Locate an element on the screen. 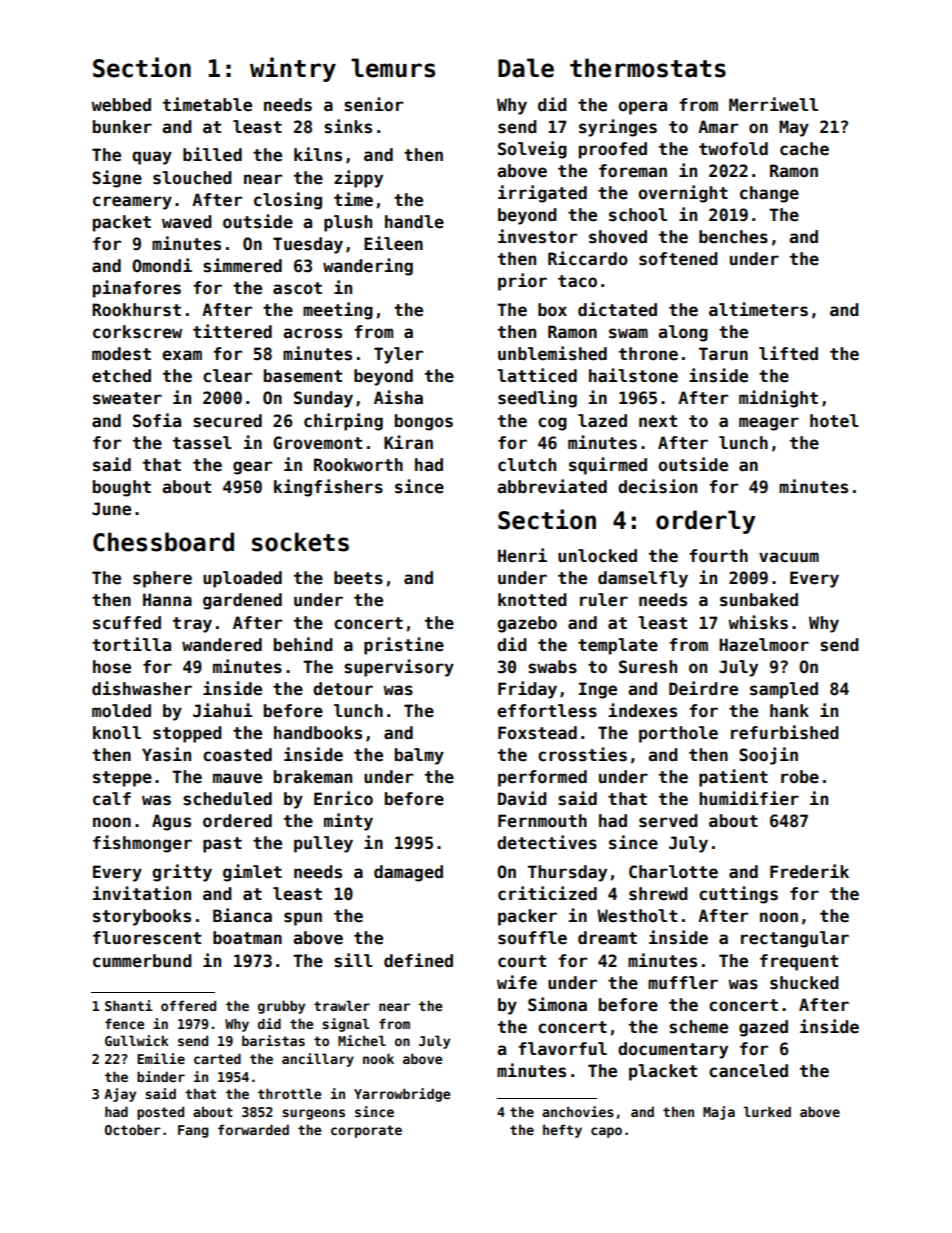 This screenshot has height=1233, width=952. robe is located at coordinates (800, 777).
